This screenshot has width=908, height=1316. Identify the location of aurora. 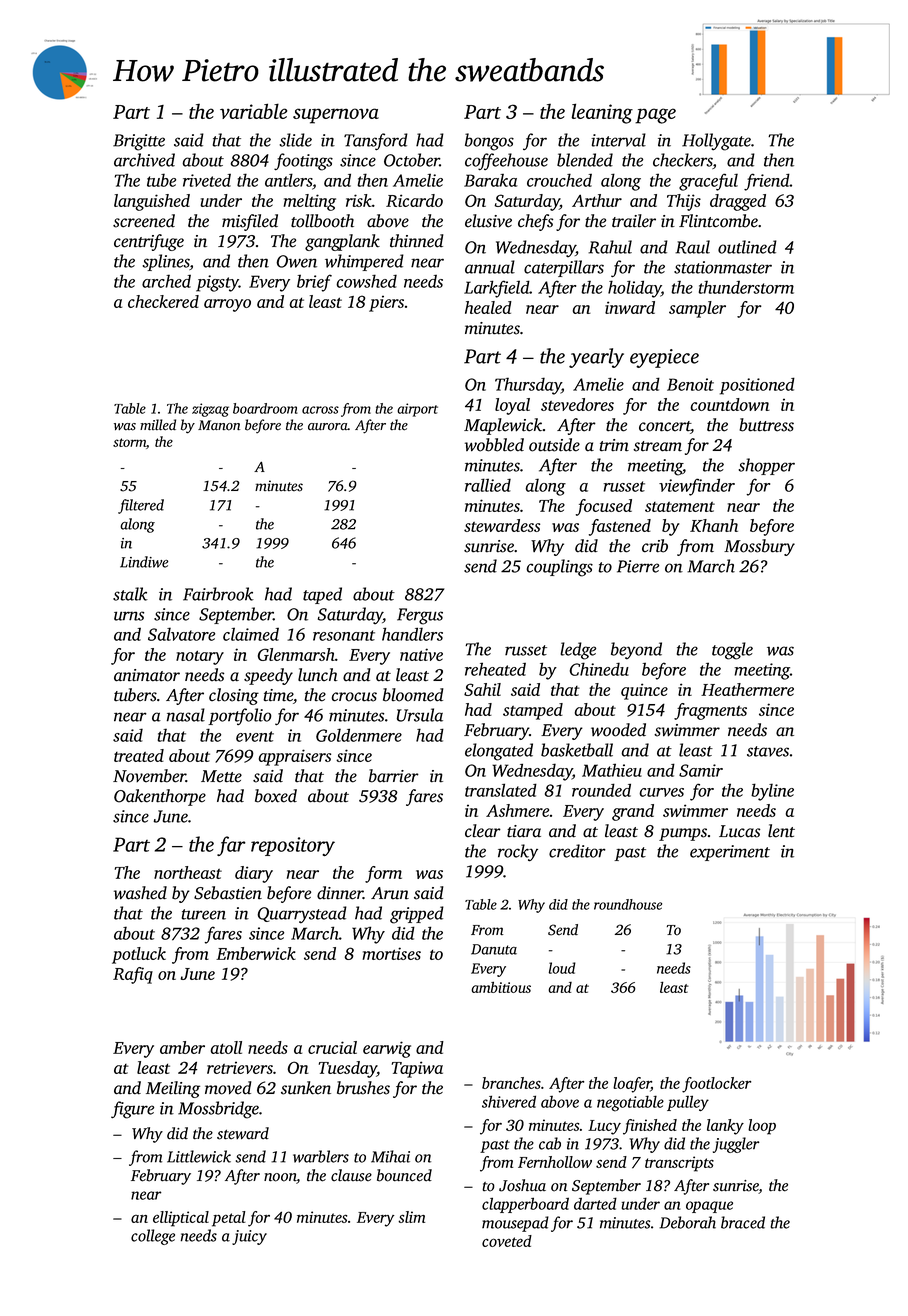
(328, 427).
